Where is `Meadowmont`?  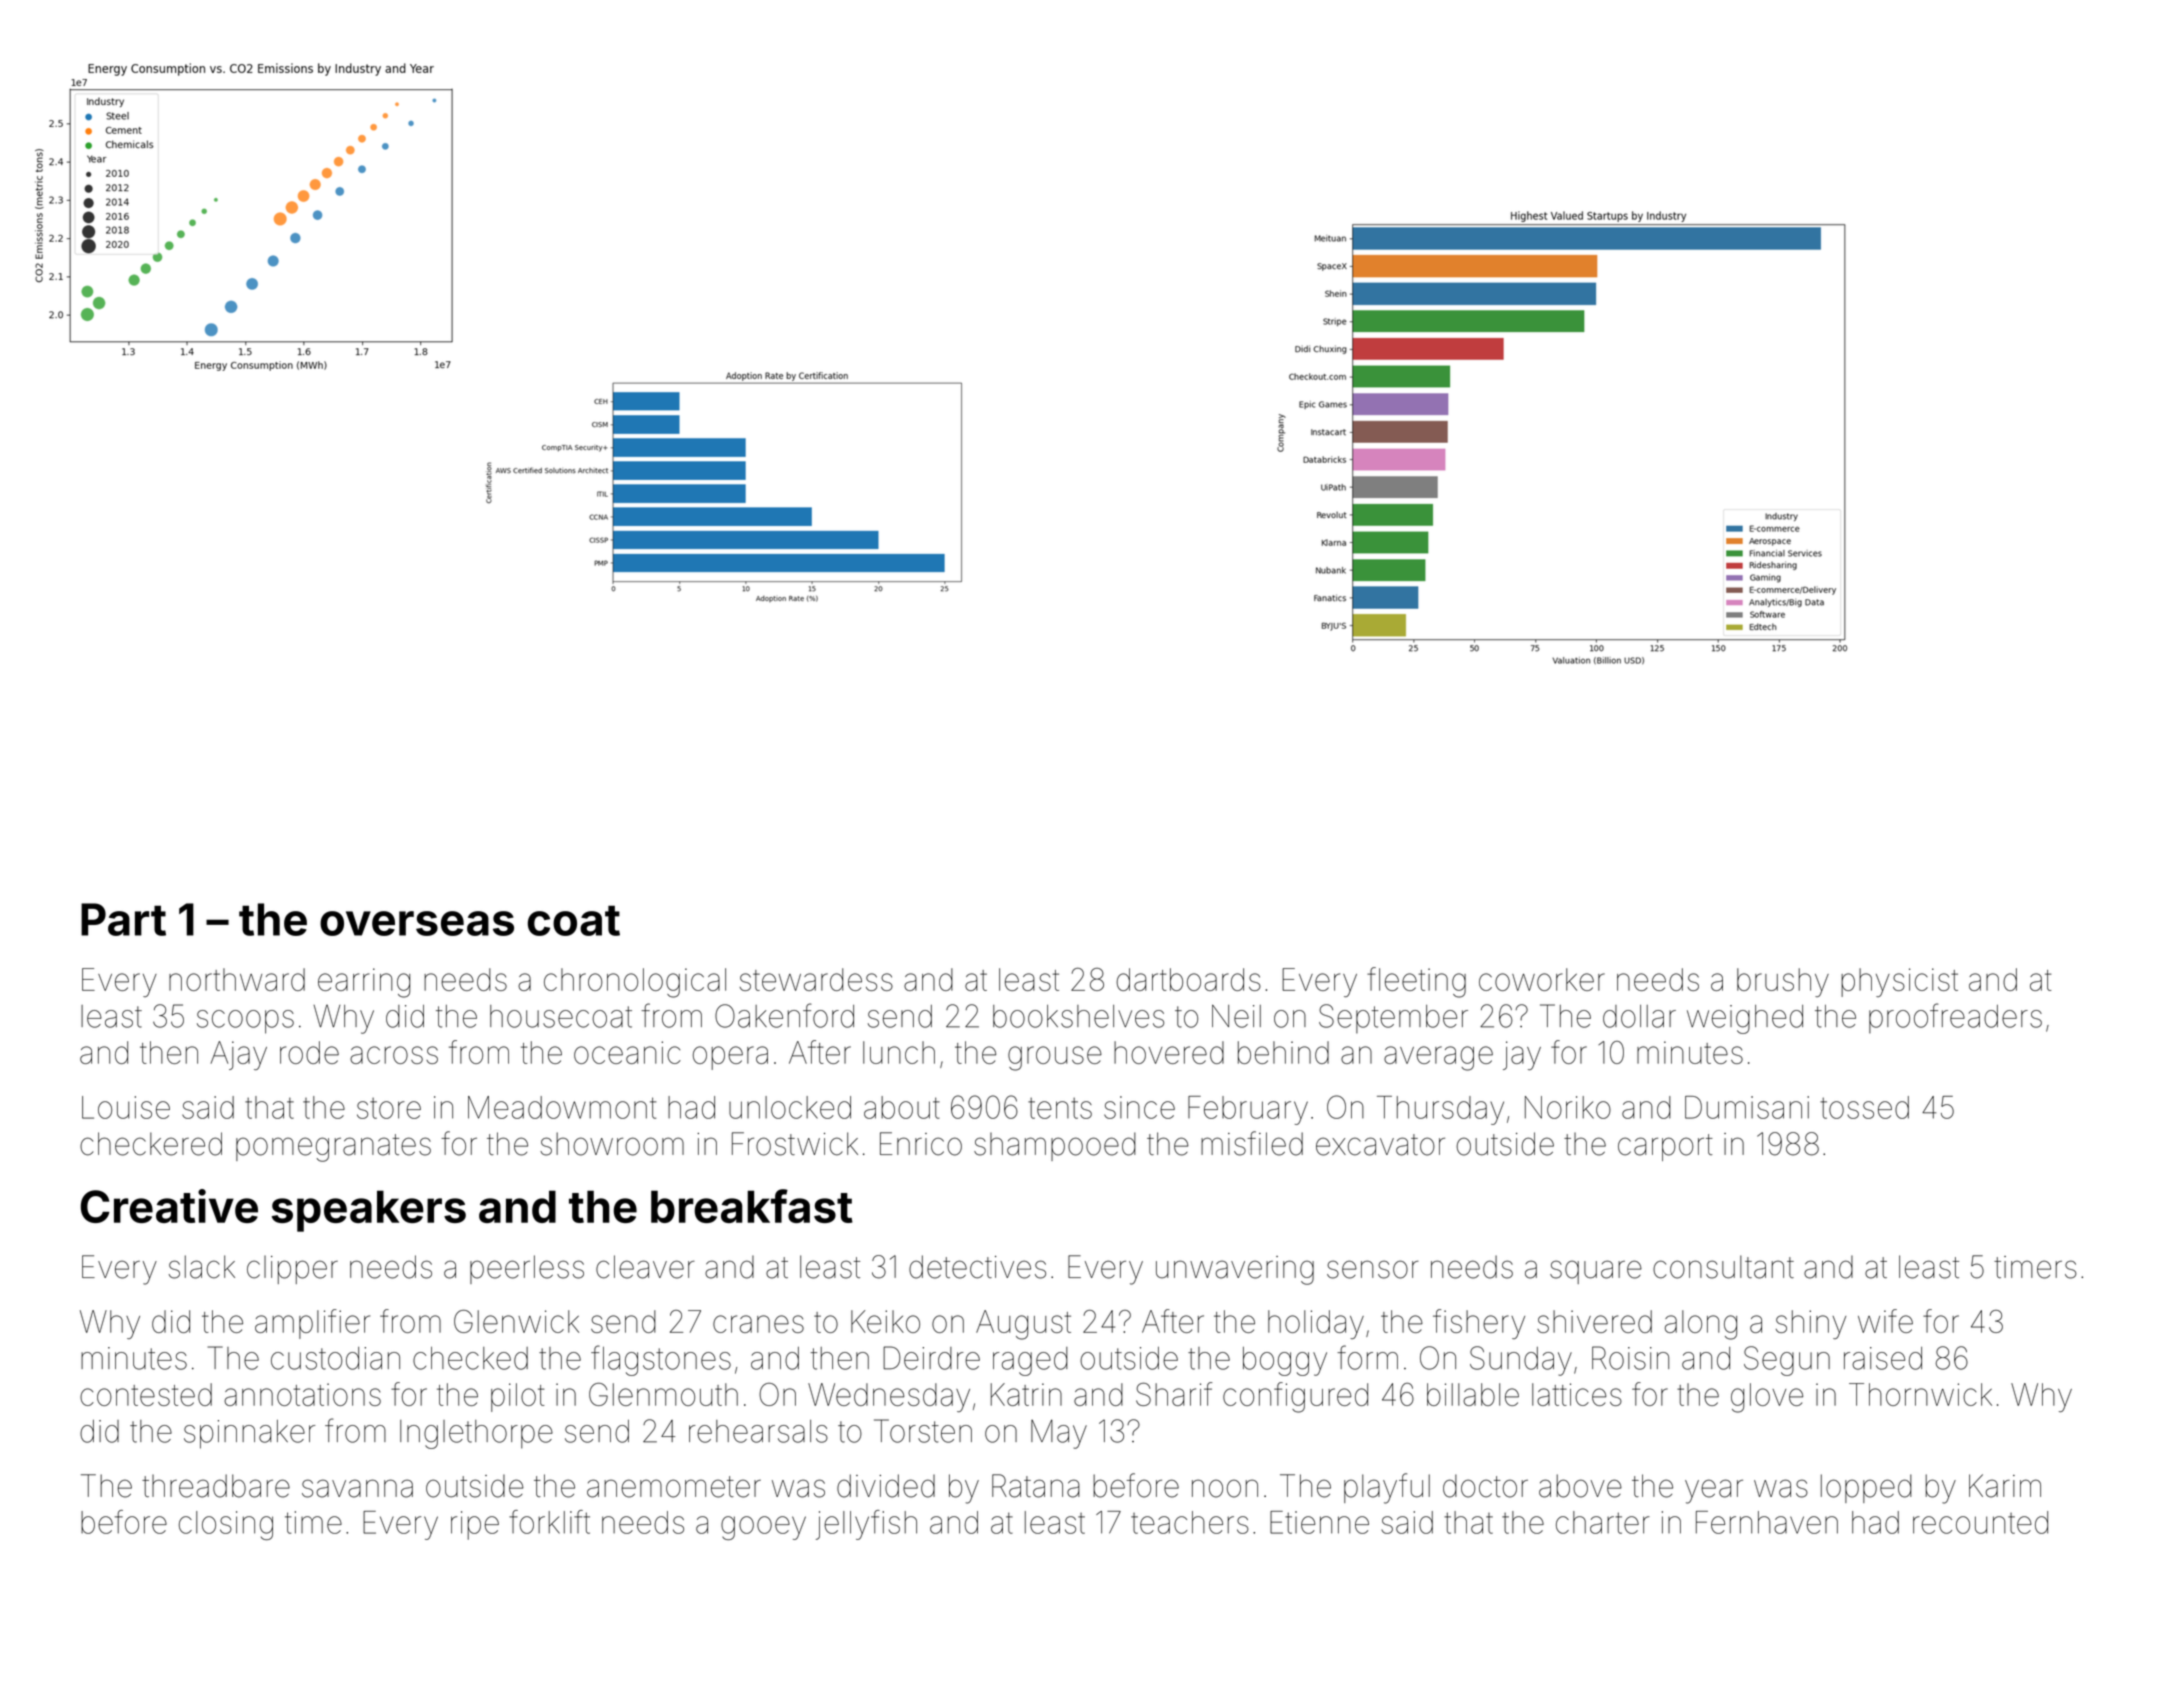
Meadowmont is located at coordinates (562, 1107).
